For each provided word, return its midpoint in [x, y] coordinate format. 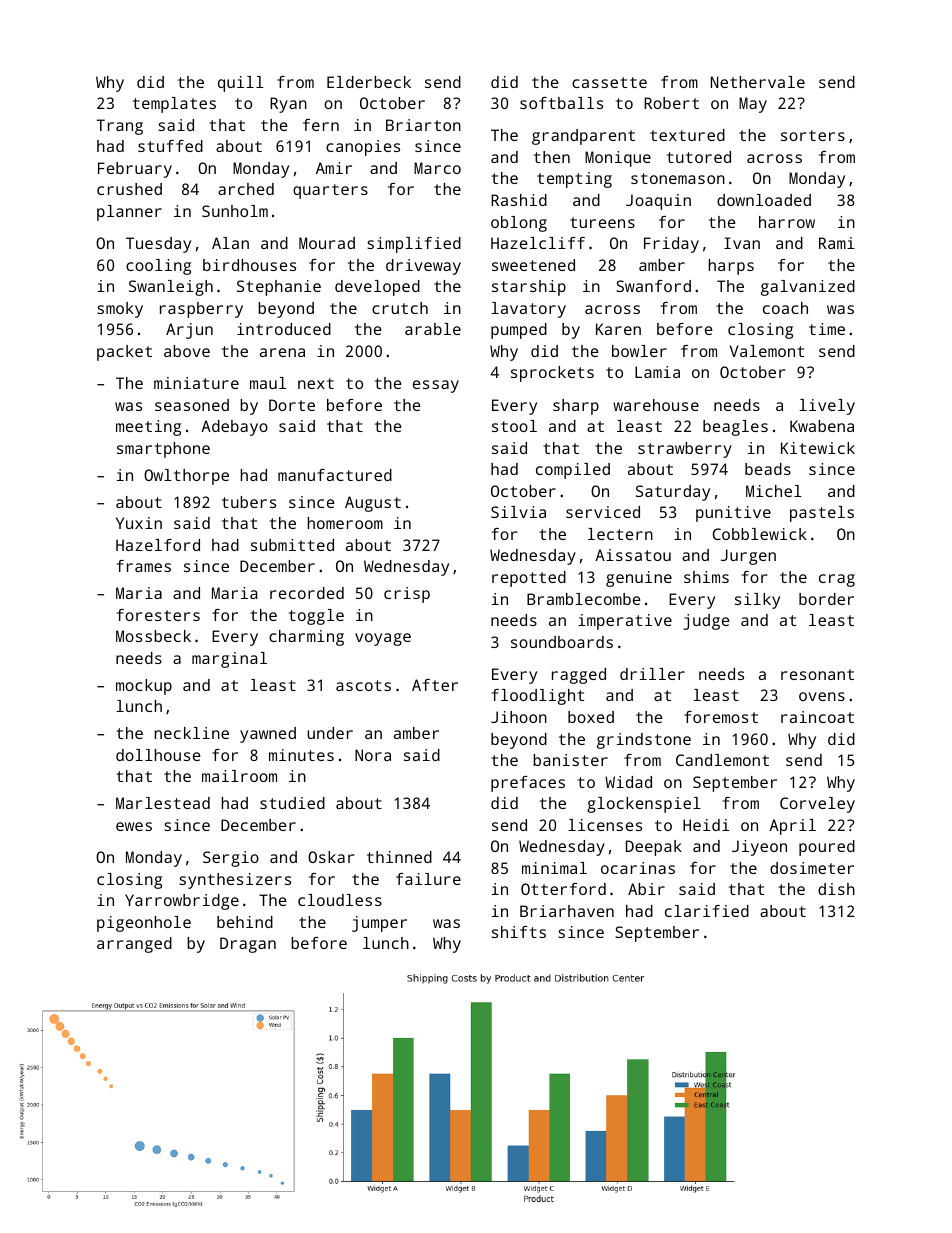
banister [570, 760]
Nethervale [758, 82]
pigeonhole [144, 924]
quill [241, 84]
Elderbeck [369, 82]
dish [836, 889]
